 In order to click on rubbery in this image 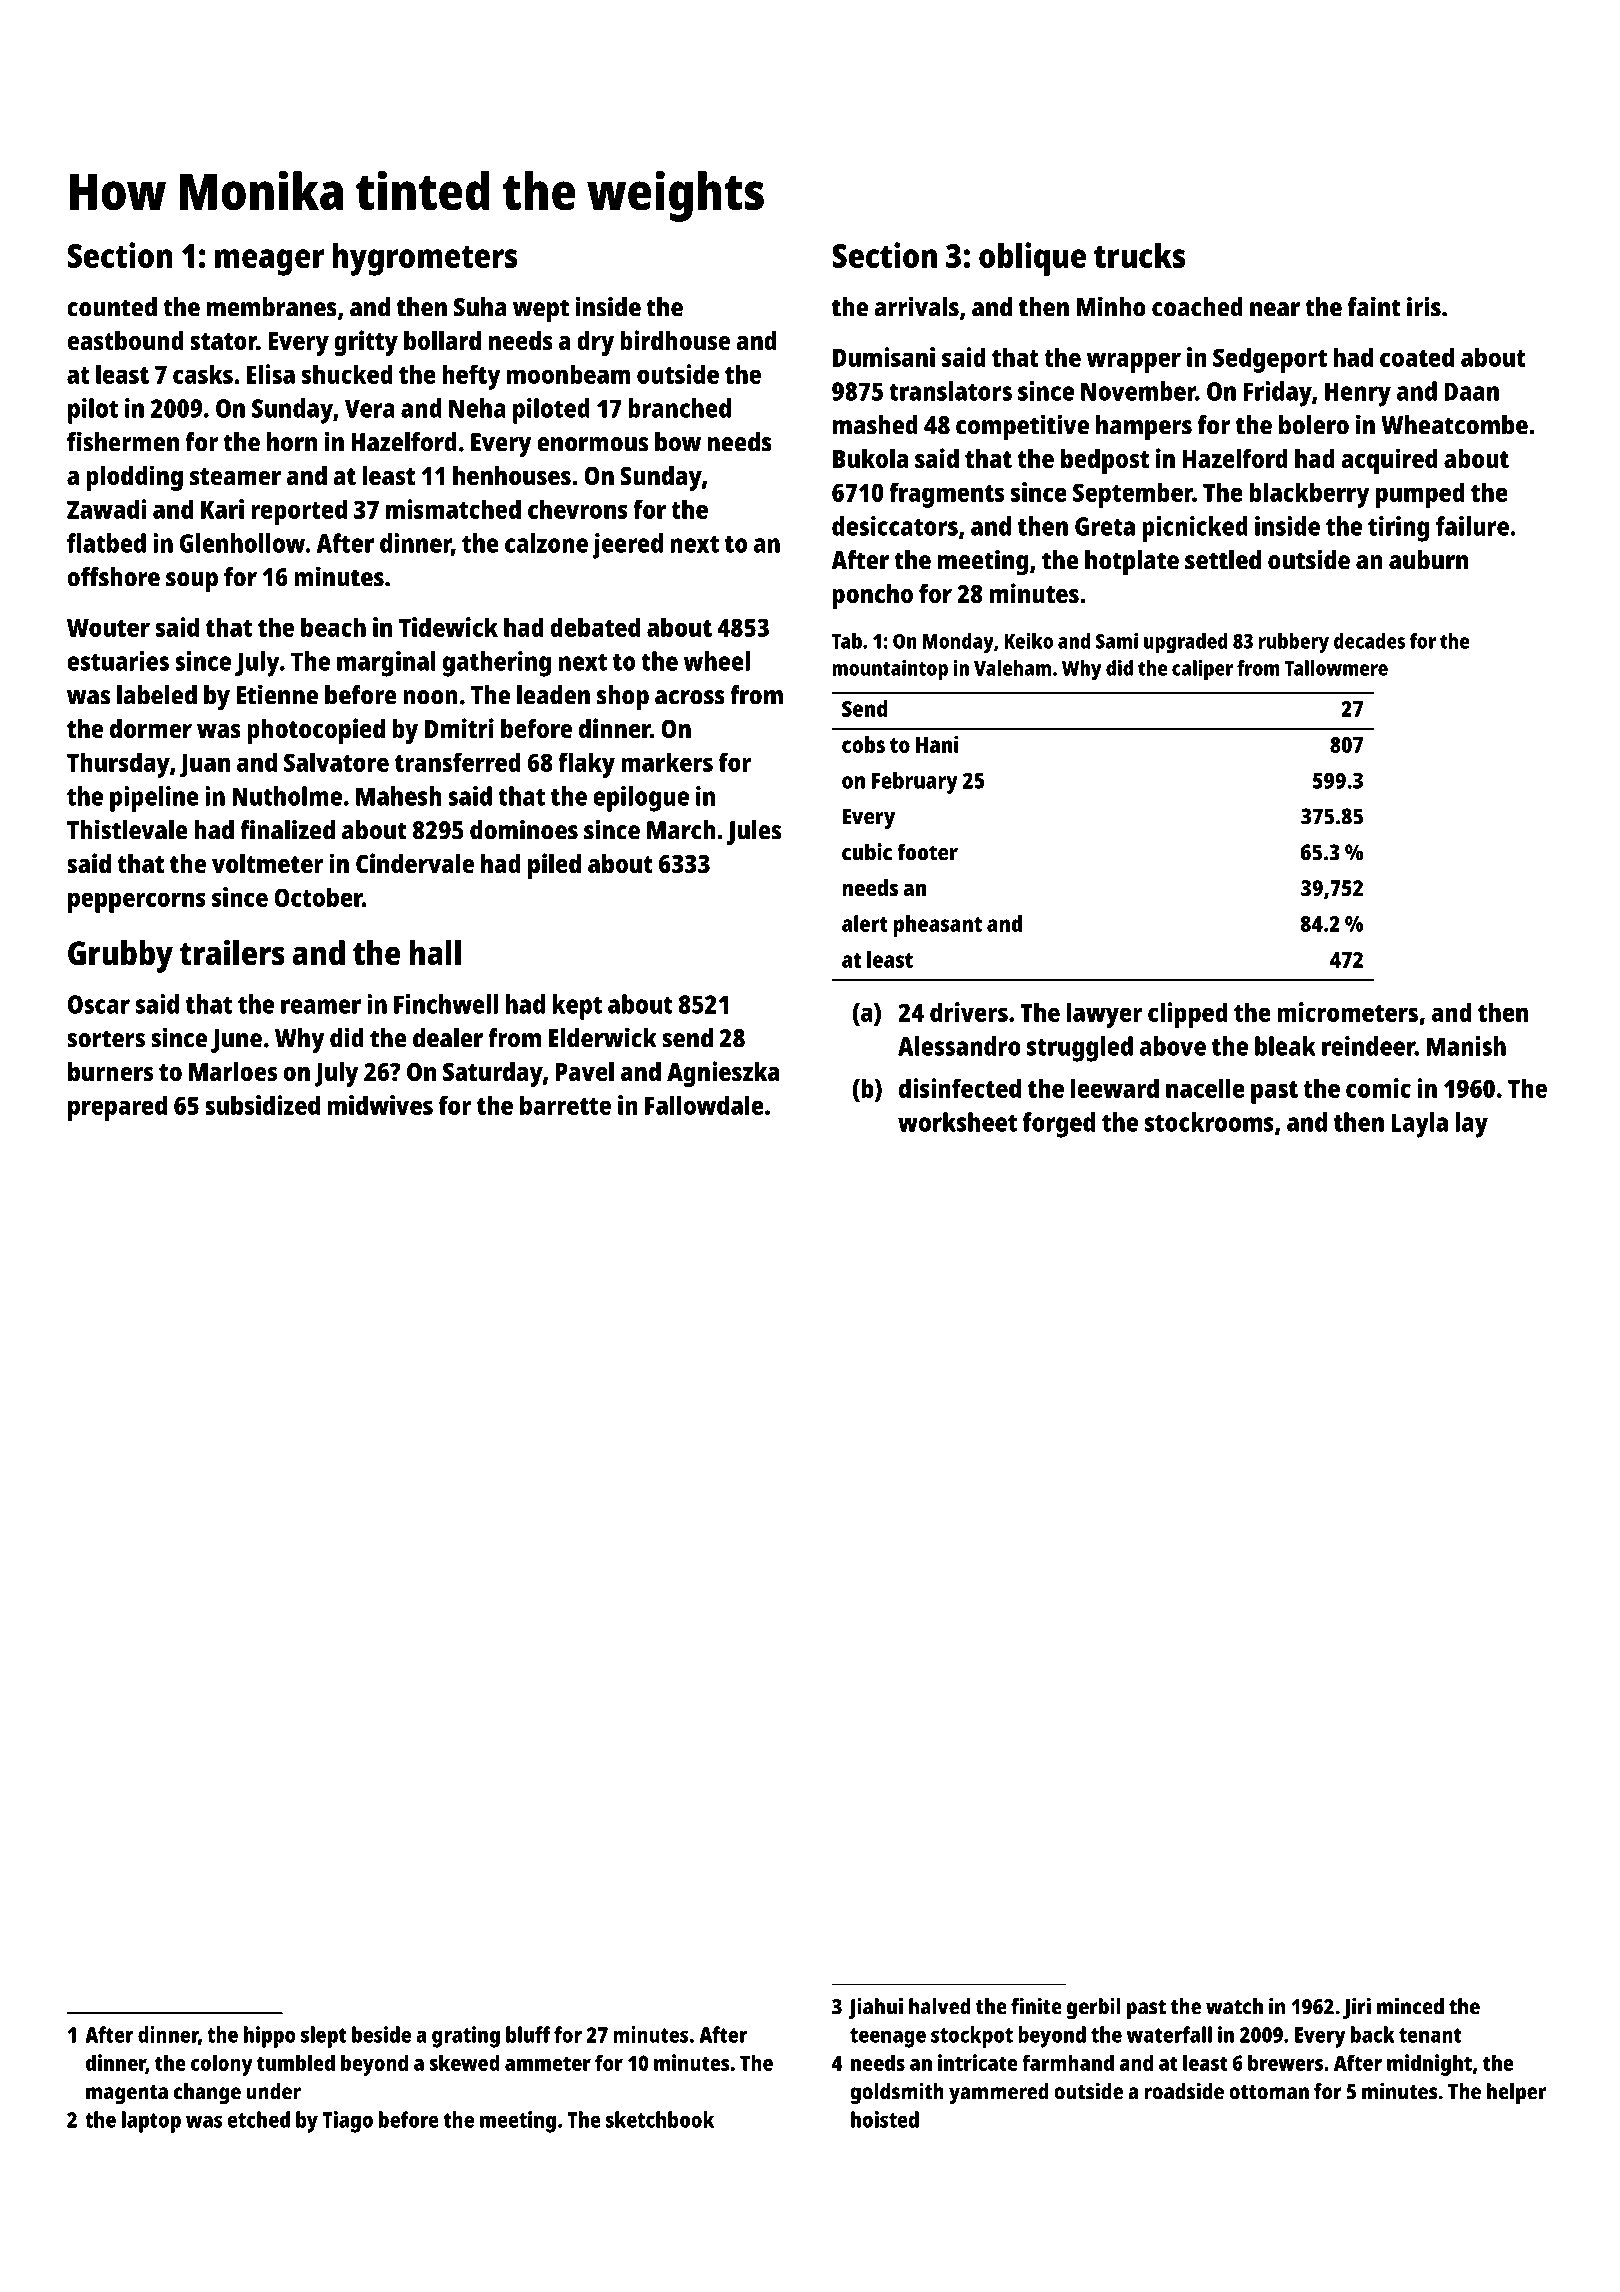, I will do `click(1294, 643)`.
